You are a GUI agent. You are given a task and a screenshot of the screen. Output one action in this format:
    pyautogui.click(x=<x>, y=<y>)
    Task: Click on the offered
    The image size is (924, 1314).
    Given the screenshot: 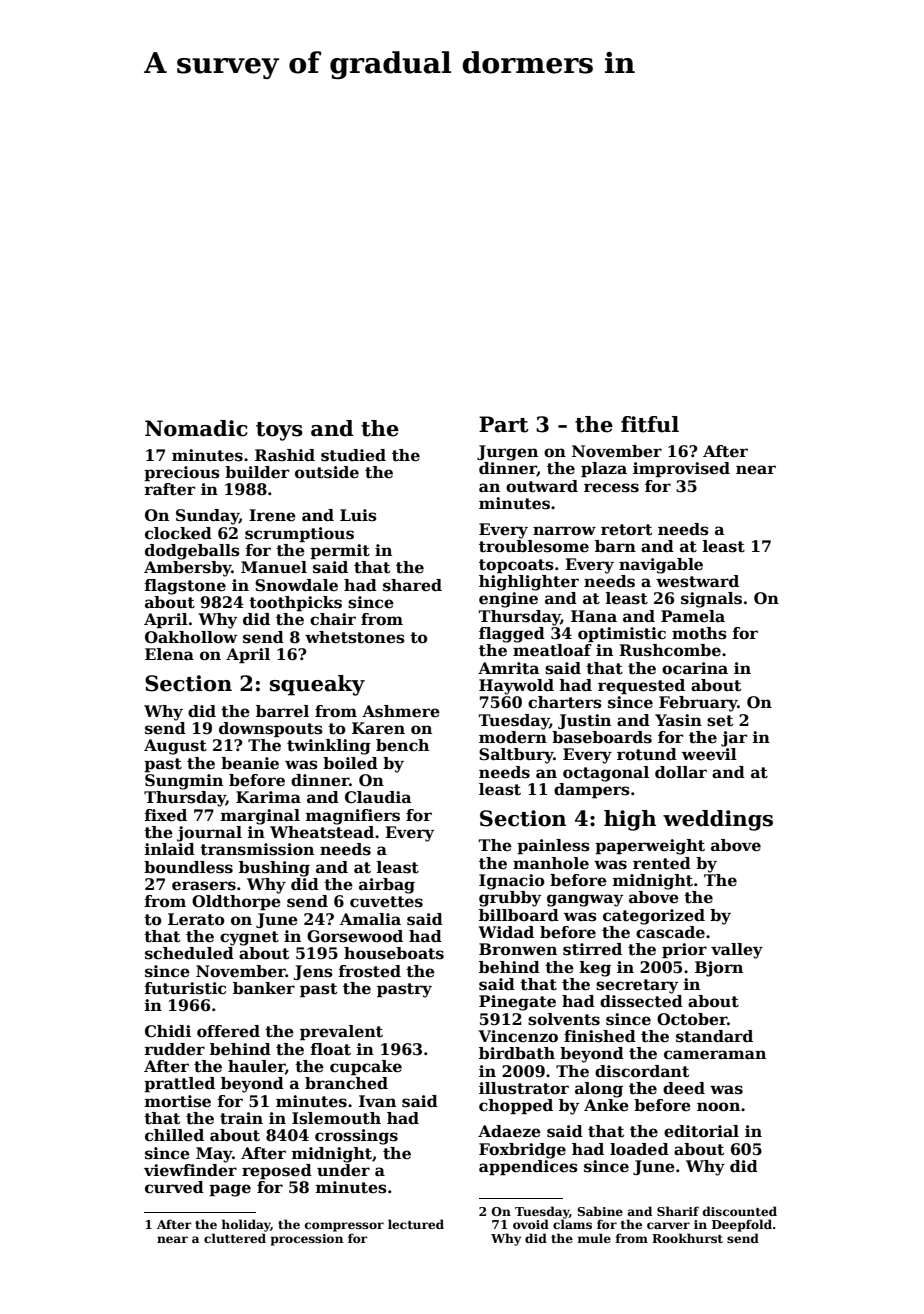 What is the action you would take?
    pyautogui.click(x=228, y=1031)
